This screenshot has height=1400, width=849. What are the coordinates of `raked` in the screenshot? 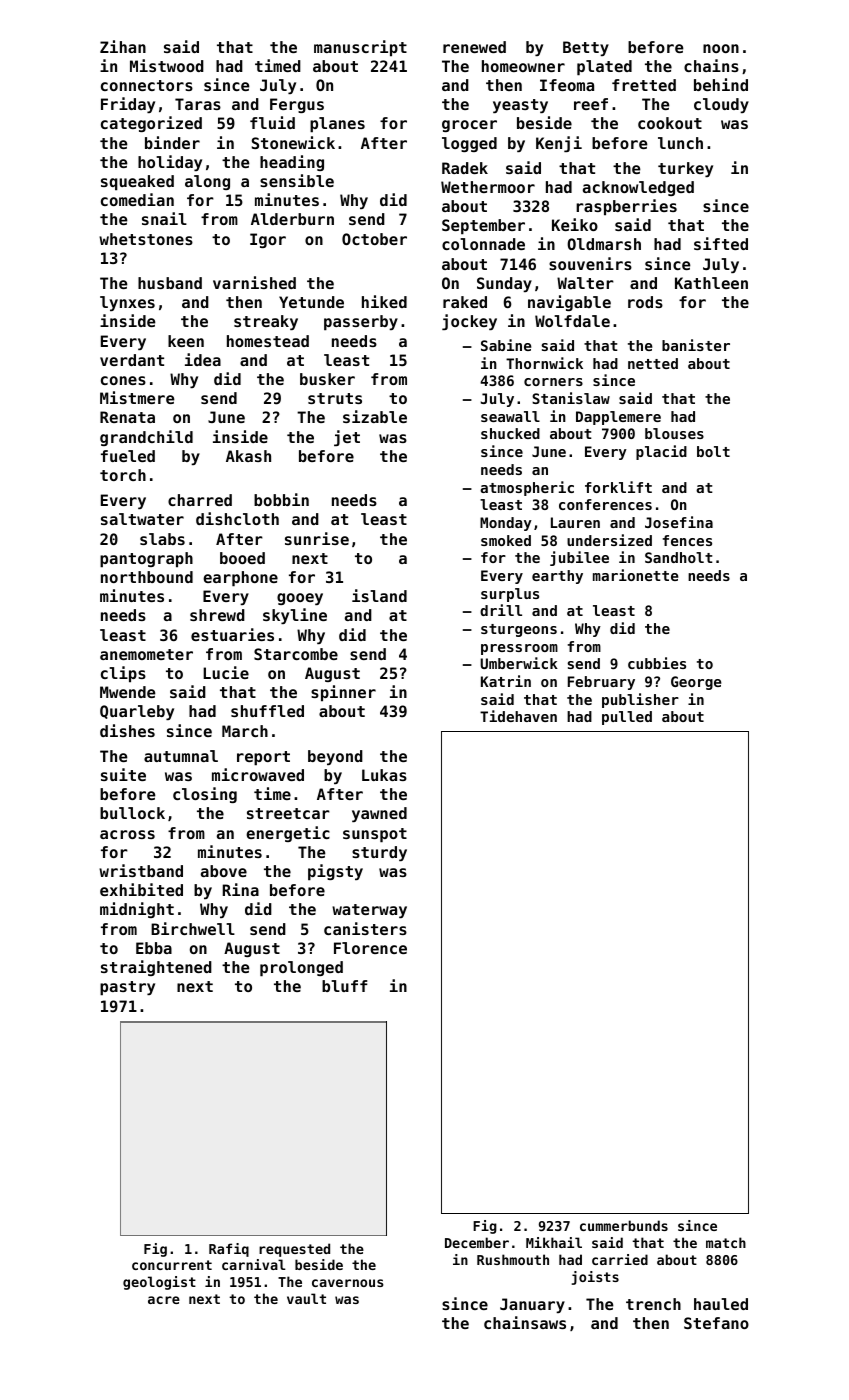 It's located at (465, 302).
